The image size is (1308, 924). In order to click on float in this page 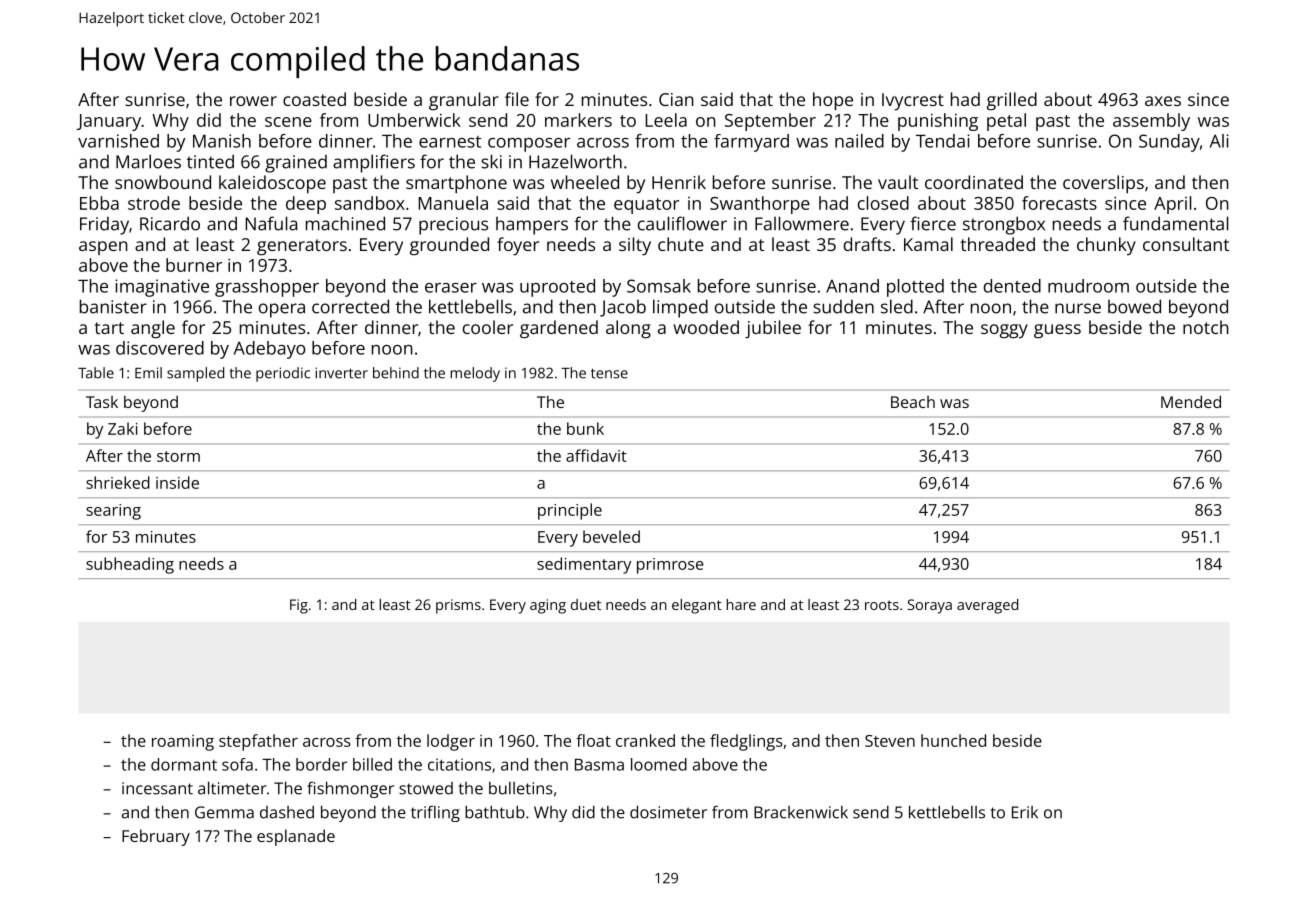, I will do `click(593, 740)`.
